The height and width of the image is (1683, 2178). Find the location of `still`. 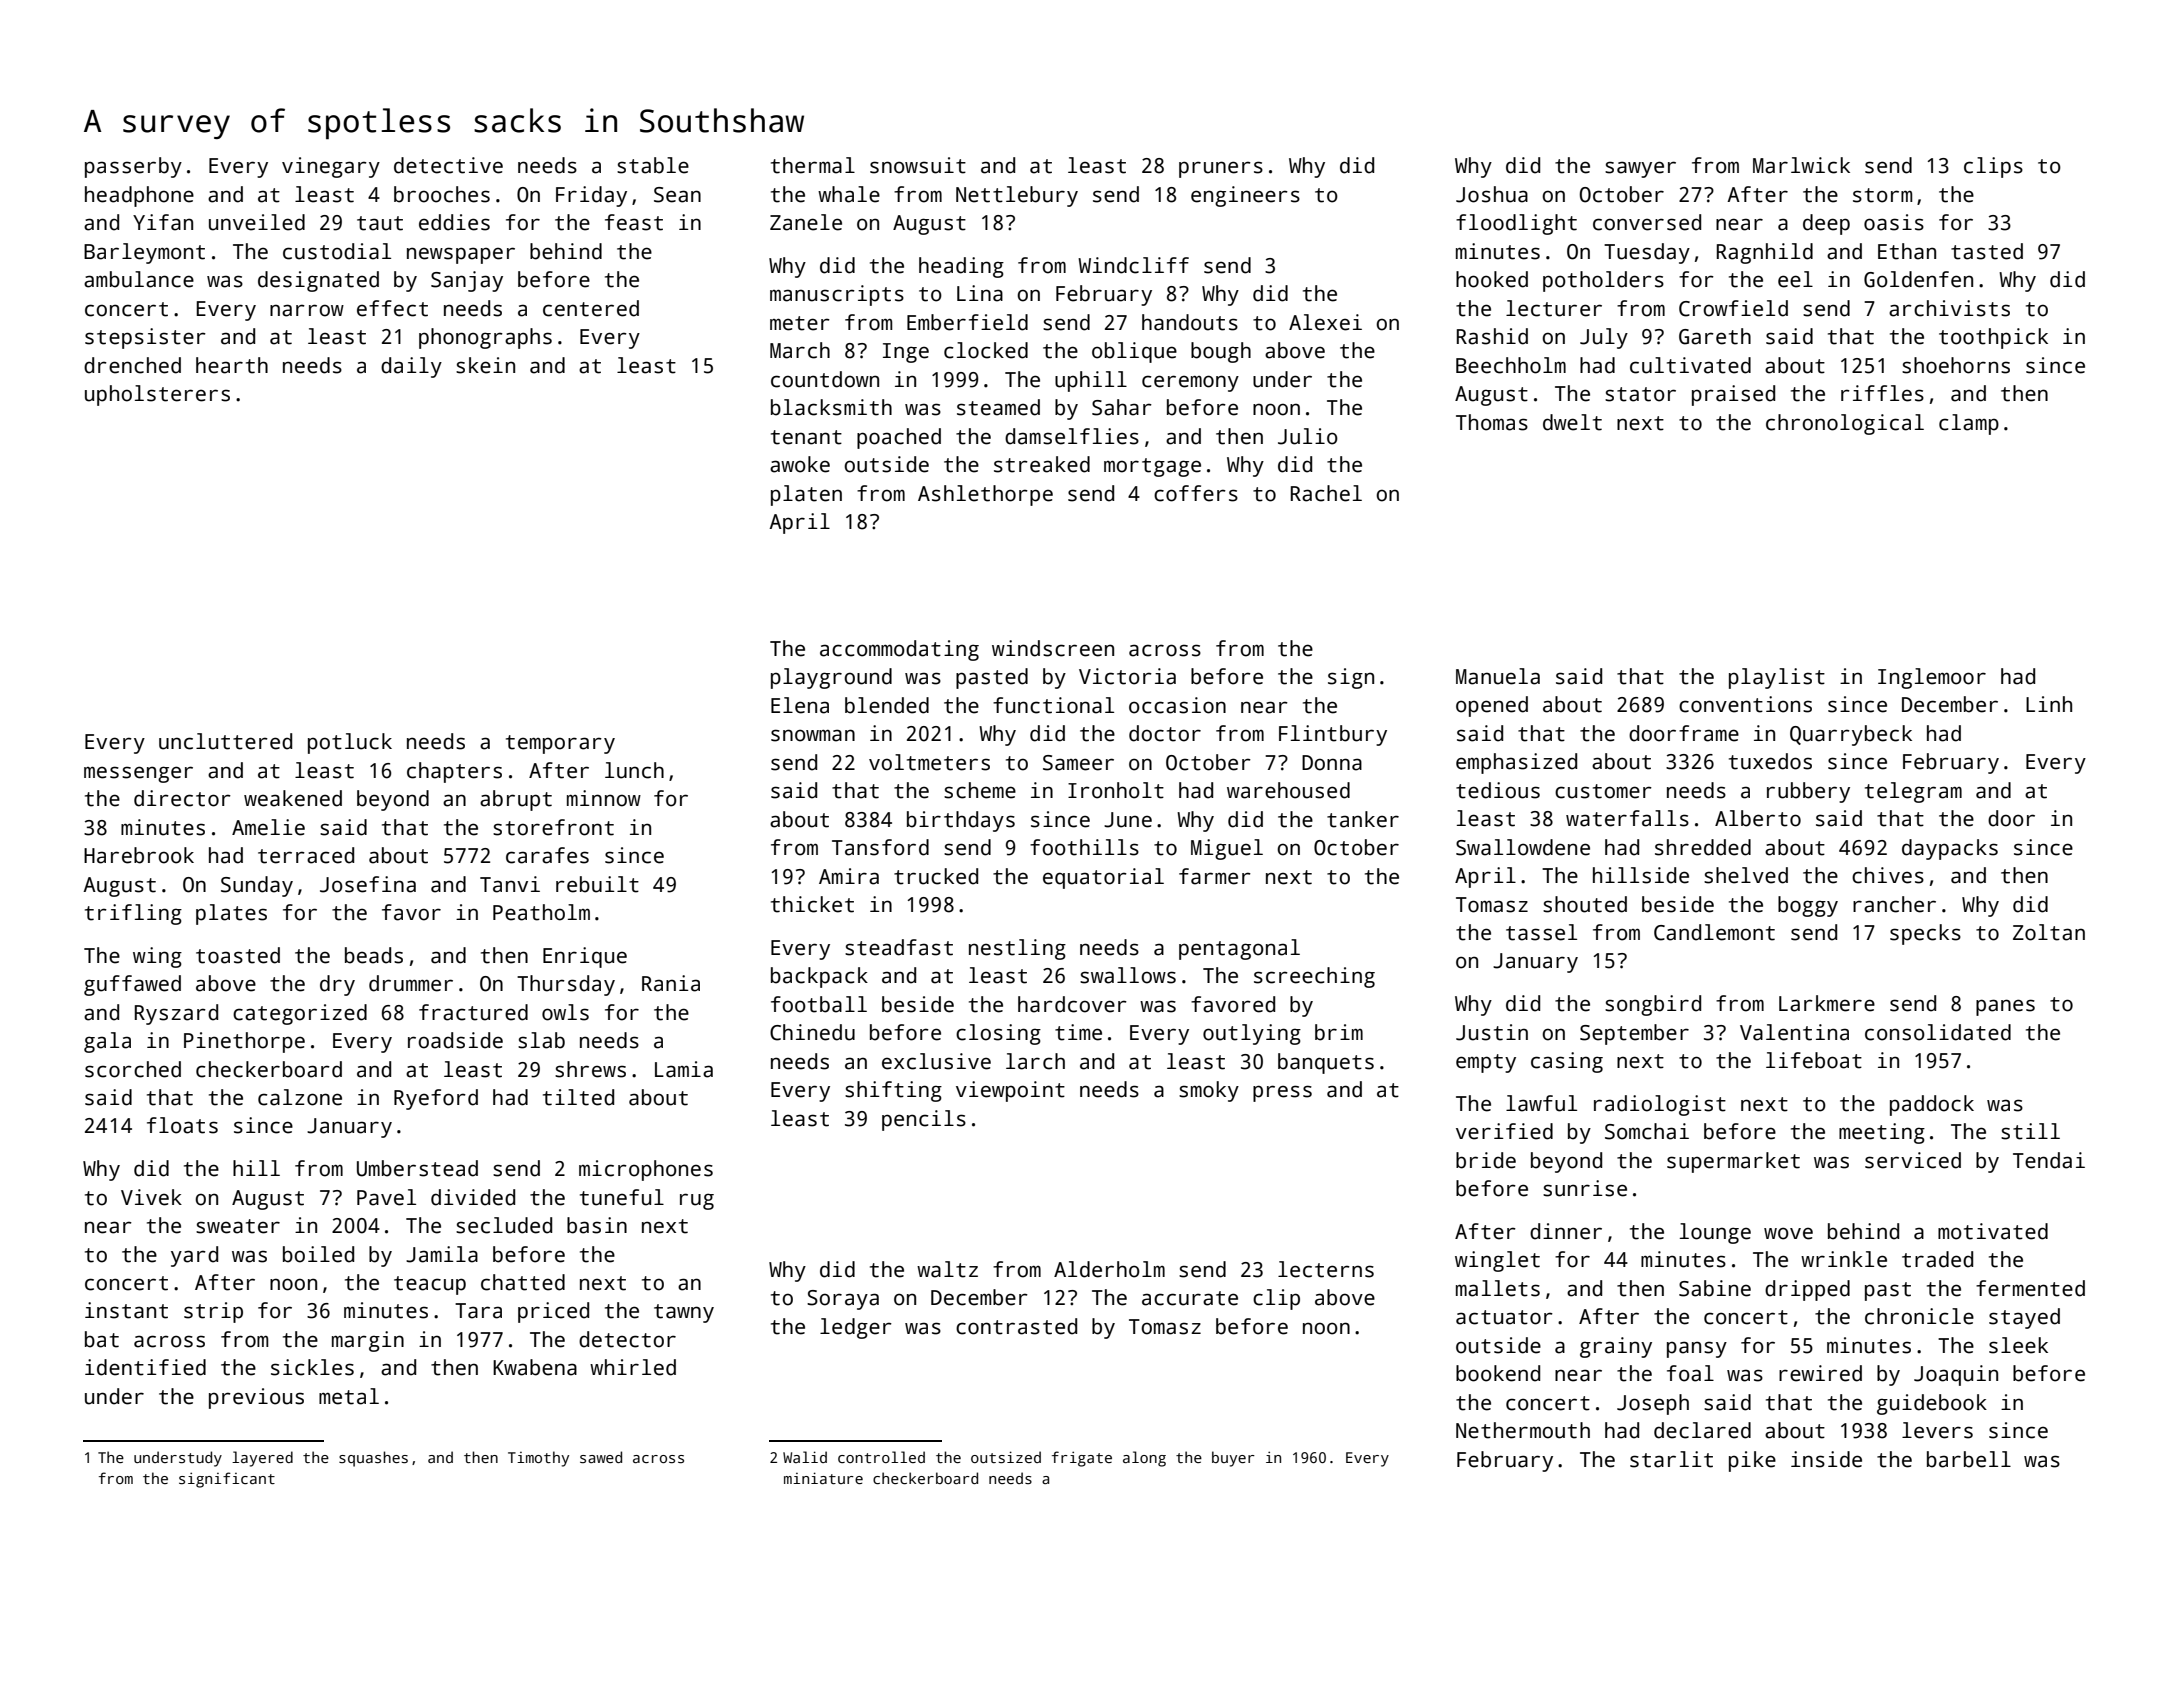

still is located at coordinates (2030, 1131).
